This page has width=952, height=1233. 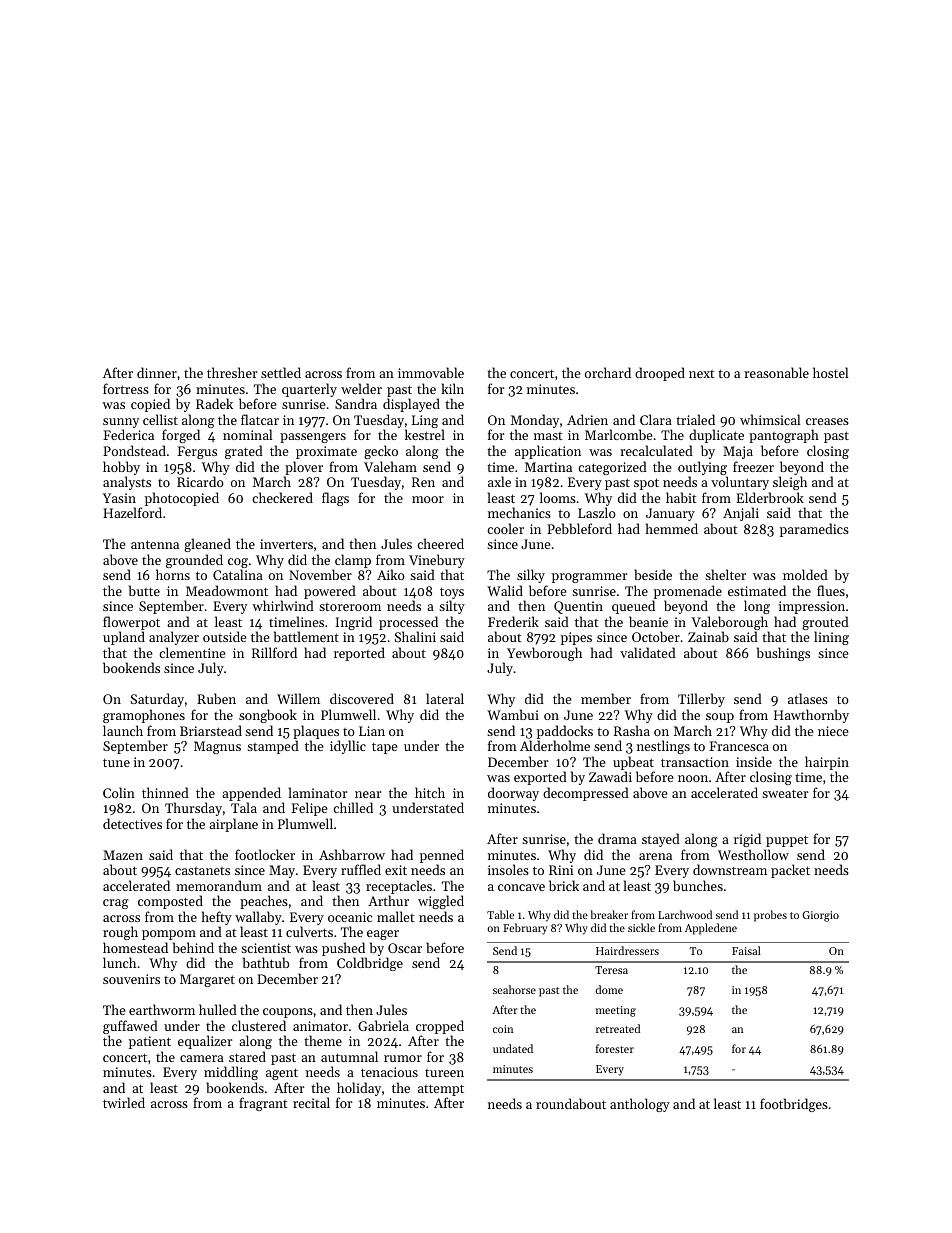 What do you see at coordinates (808, 698) in the page?
I see `atlases` at bounding box center [808, 698].
